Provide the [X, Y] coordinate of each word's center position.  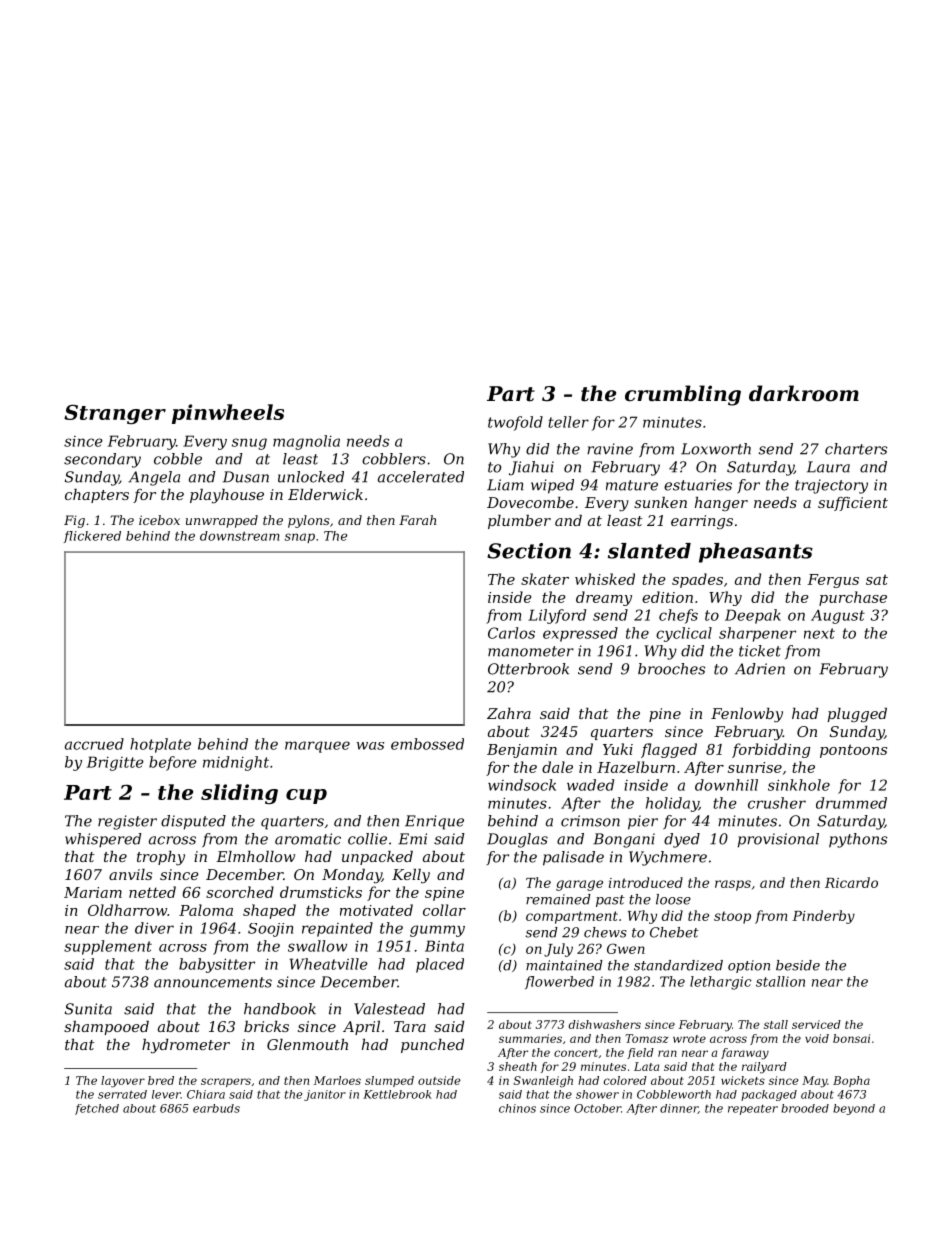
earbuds [216, 1108]
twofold [515, 423]
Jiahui [531, 468]
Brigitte [115, 763]
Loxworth [716, 449]
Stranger [115, 414]
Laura [828, 467]
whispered [103, 840]
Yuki [618, 749]
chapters [97, 496]
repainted [337, 929]
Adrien [760, 669]
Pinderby [823, 917]
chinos [517, 1108]
